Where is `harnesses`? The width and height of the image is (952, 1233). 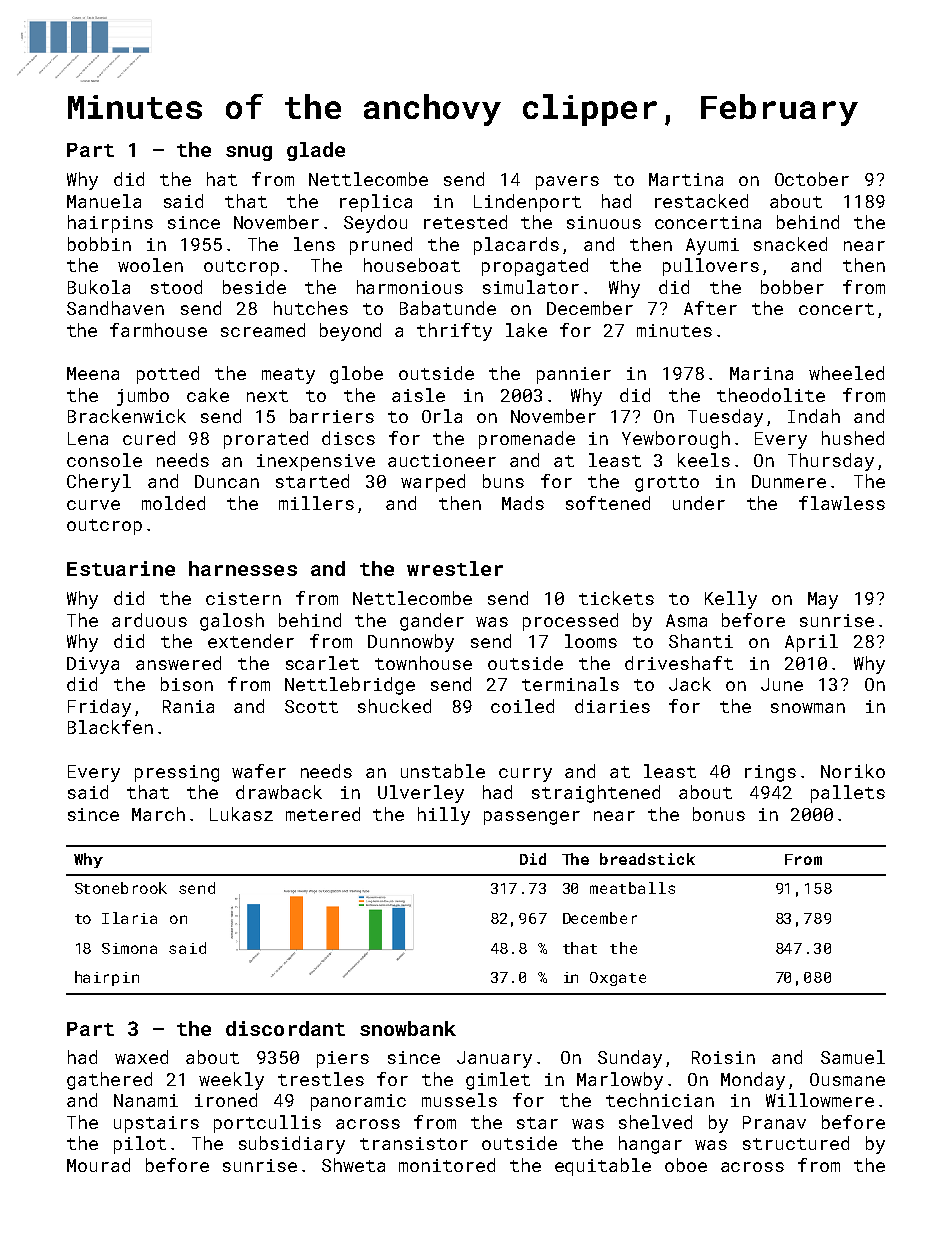
harnesses is located at coordinates (243, 568).
